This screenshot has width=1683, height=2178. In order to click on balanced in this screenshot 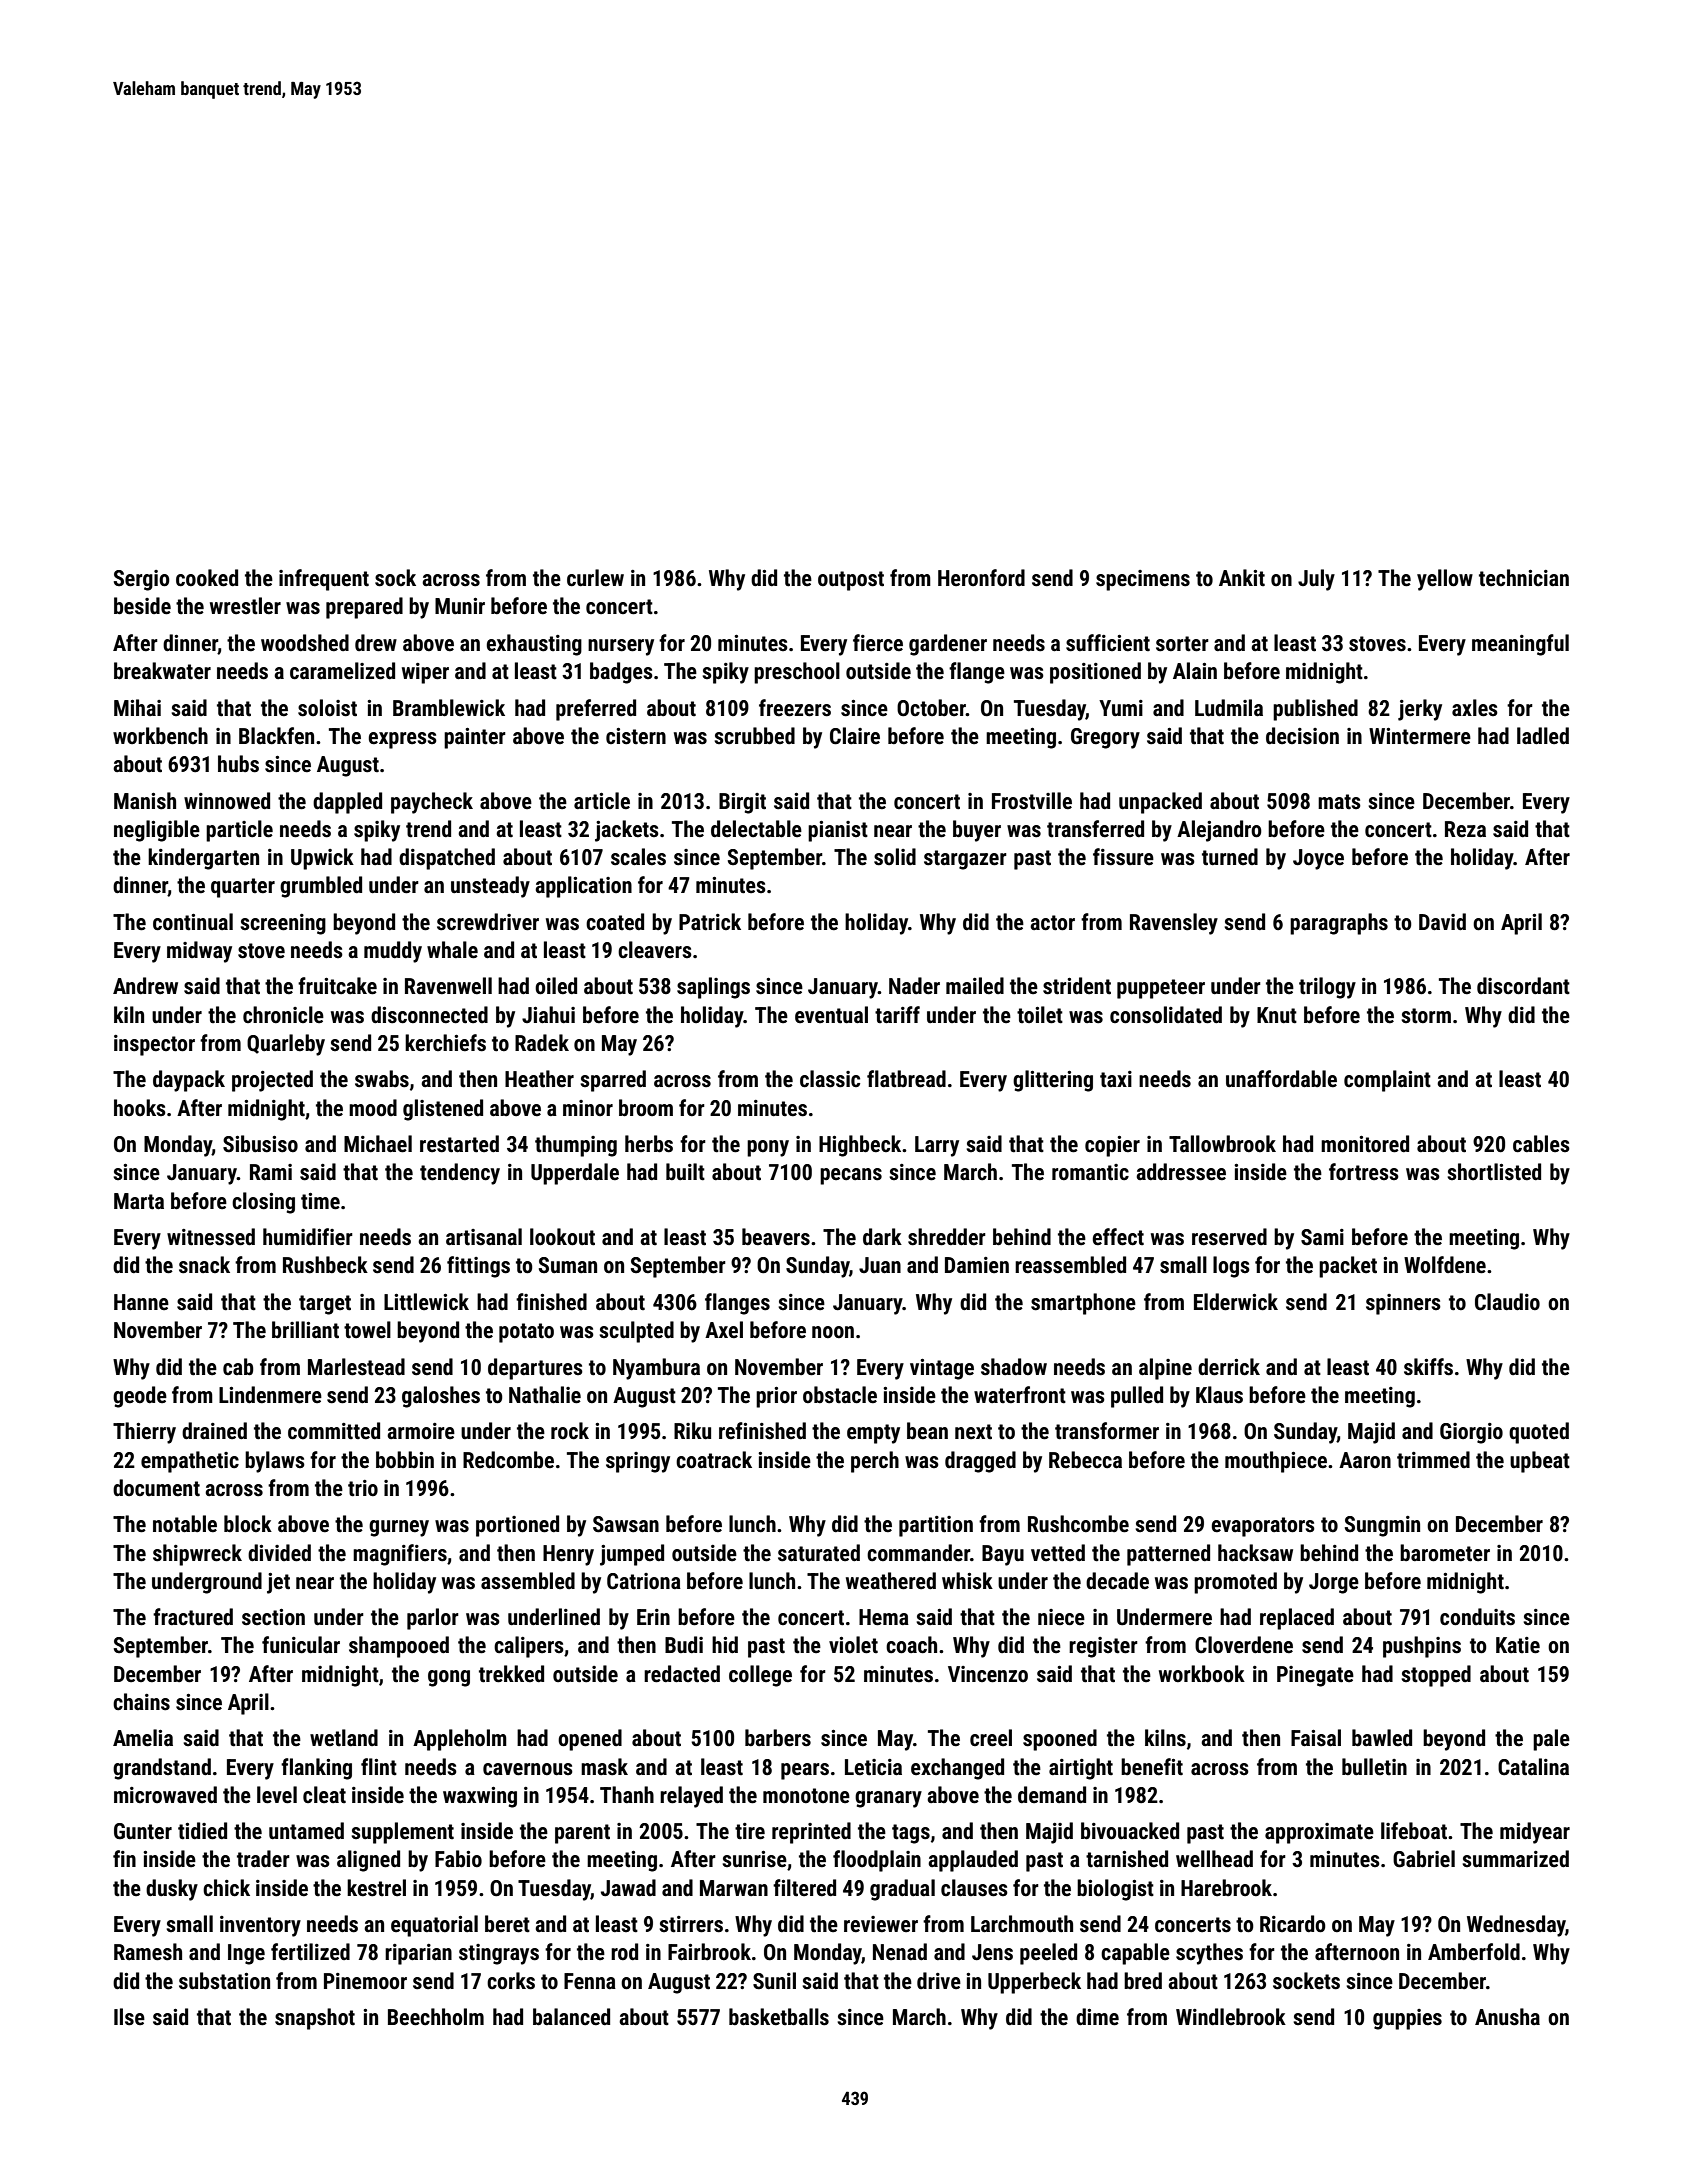, I will do `click(571, 2017)`.
